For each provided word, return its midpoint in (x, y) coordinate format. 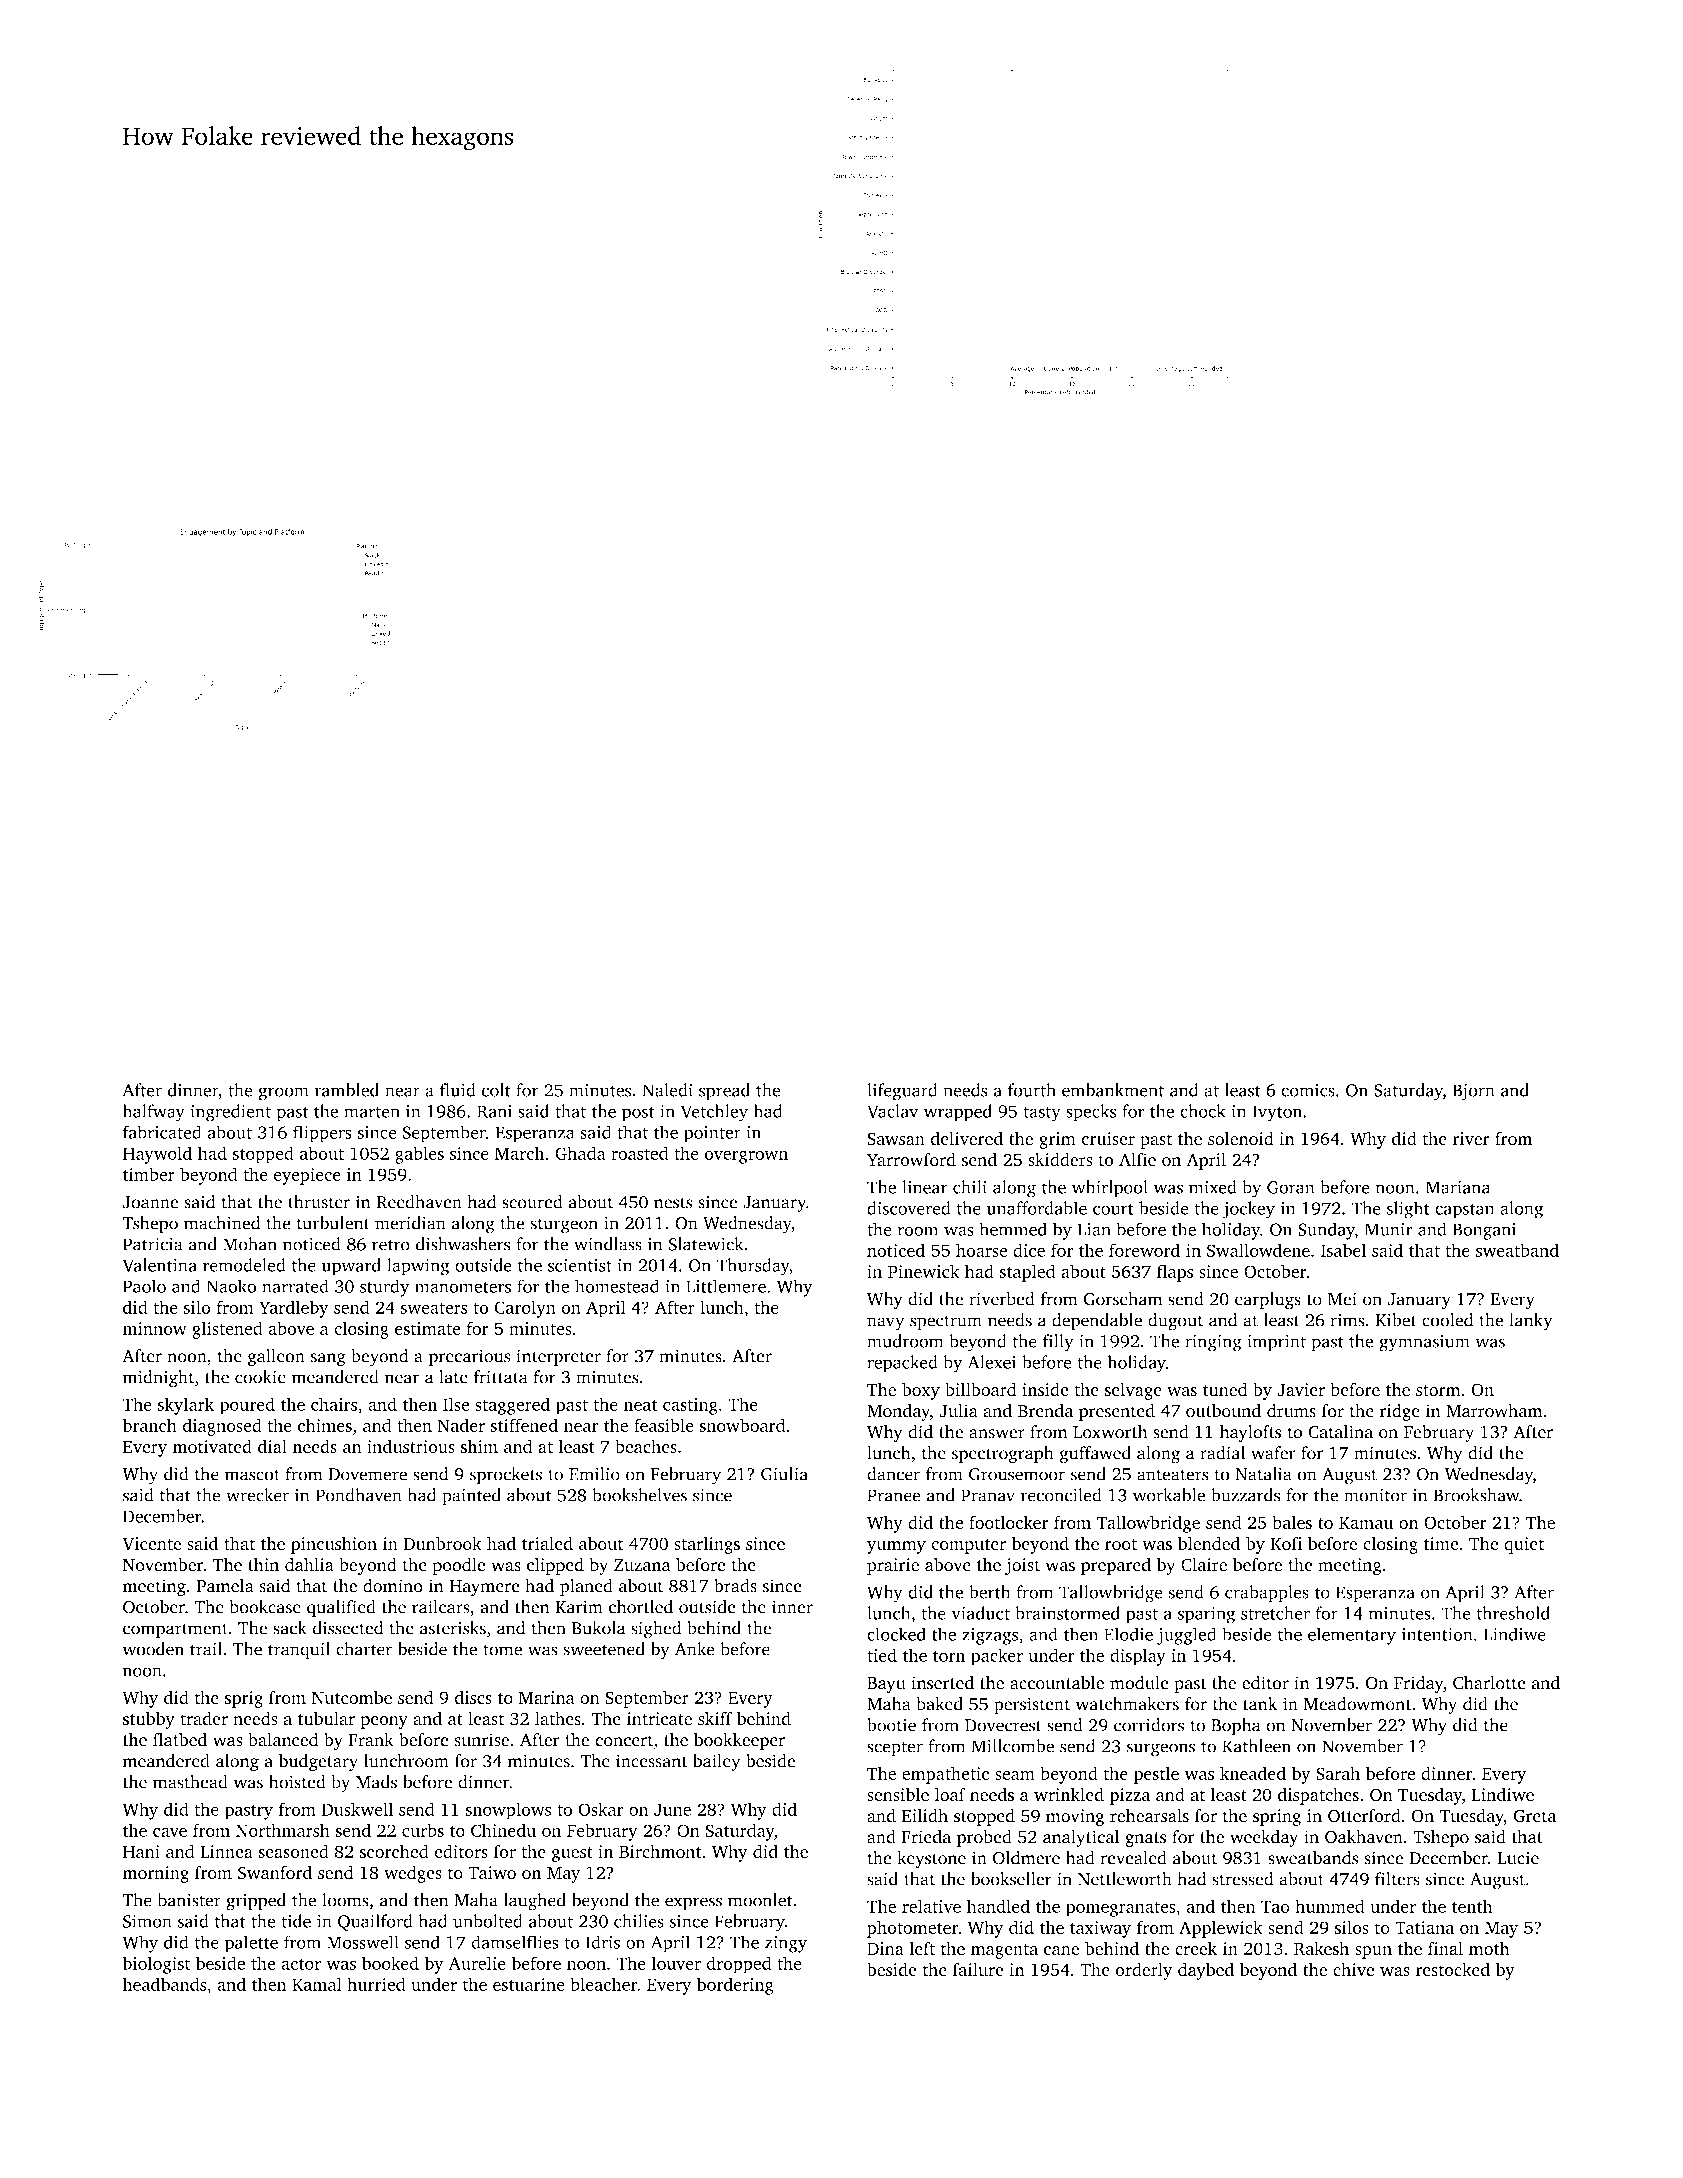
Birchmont (660, 1851)
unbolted (488, 1921)
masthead (190, 1782)
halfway (154, 1113)
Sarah (1338, 1773)
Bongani (1484, 1231)
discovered (909, 1208)
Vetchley (714, 1113)
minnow (155, 1328)
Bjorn (1474, 1092)
